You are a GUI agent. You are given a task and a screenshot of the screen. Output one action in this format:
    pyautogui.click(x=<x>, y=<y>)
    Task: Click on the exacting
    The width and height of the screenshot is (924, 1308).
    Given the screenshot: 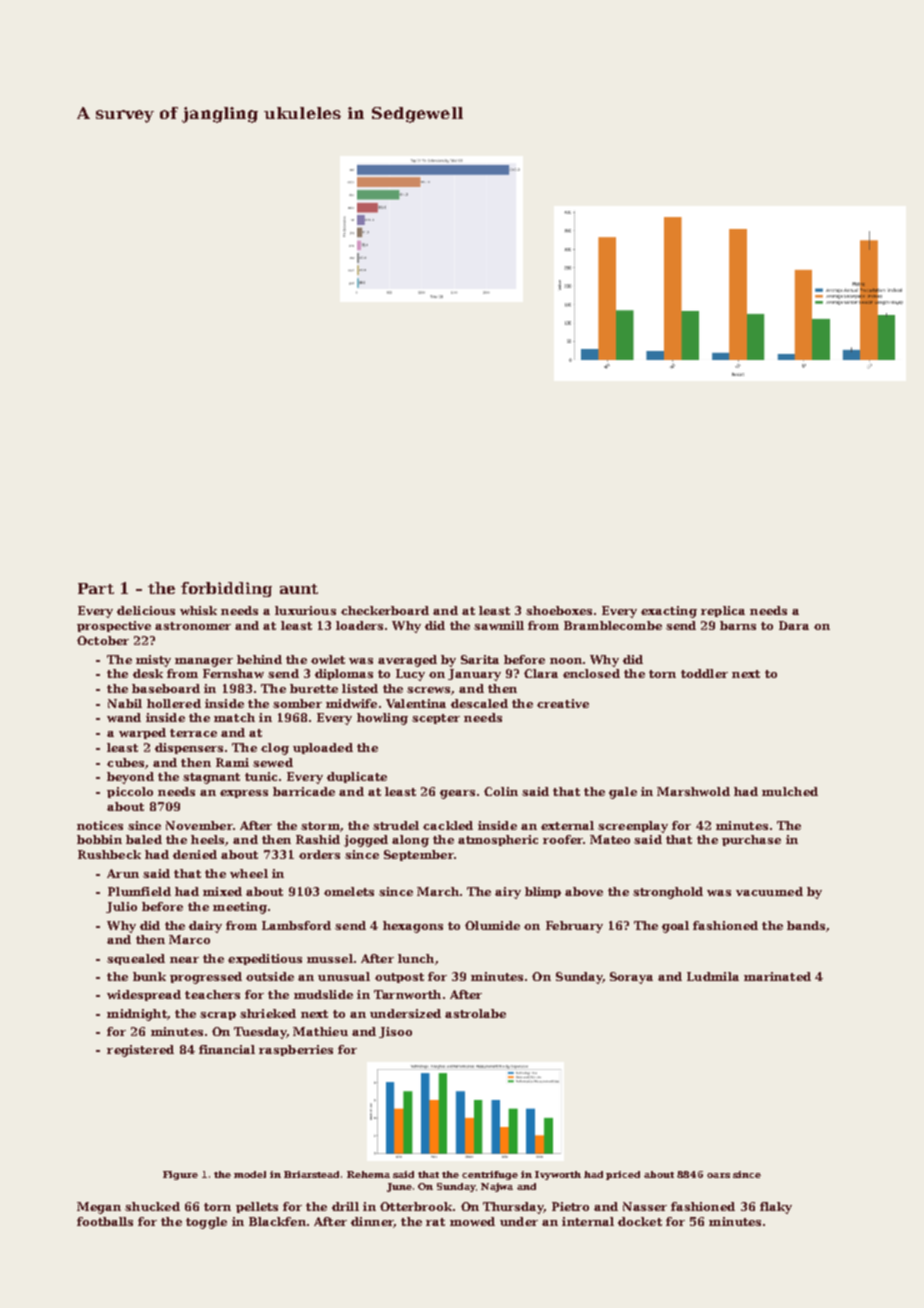 What is the action you would take?
    pyautogui.click(x=669, y=612)
